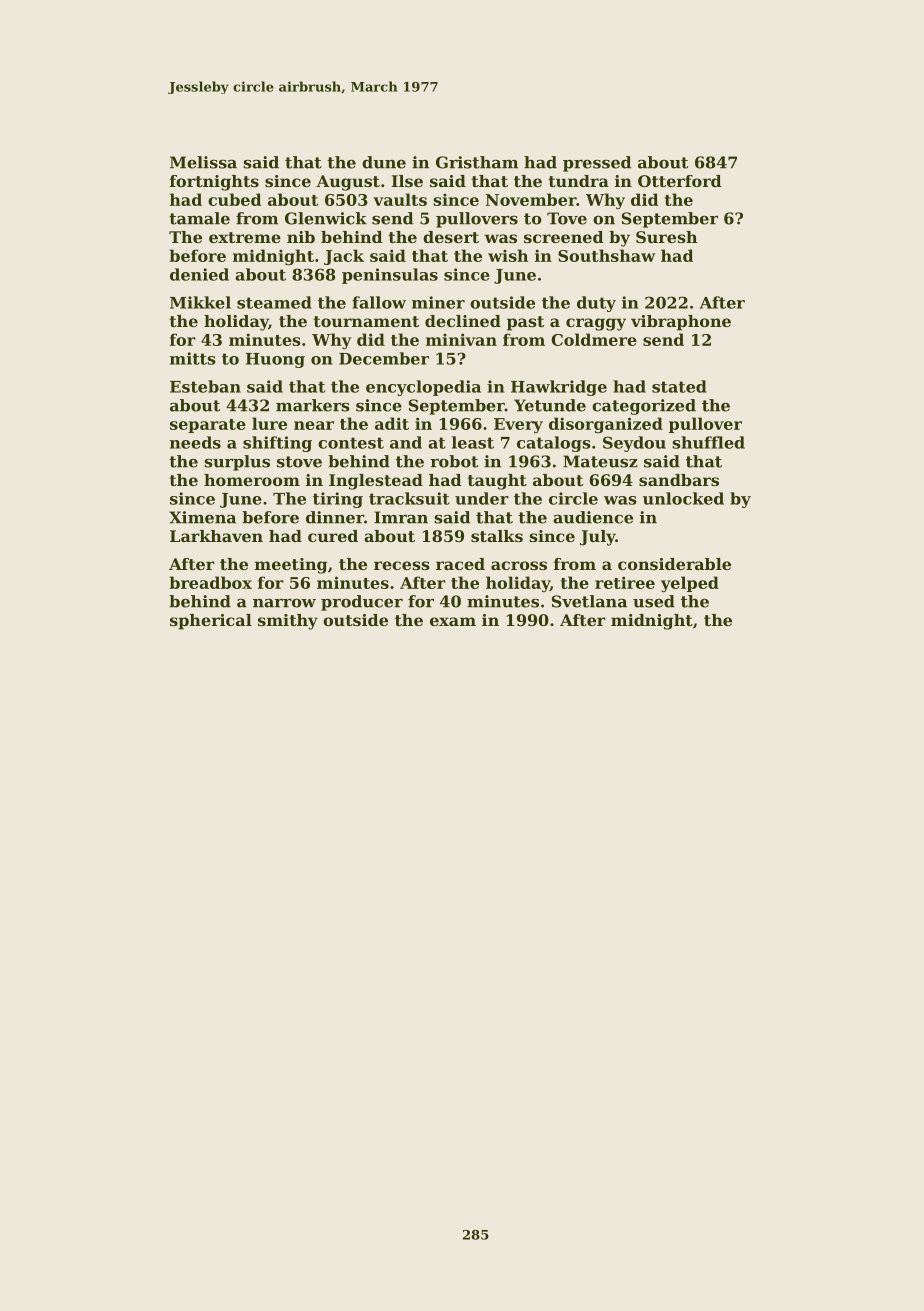 This document has width=924, height=1311. I want to click on vibraphone, so click(681, 323).
